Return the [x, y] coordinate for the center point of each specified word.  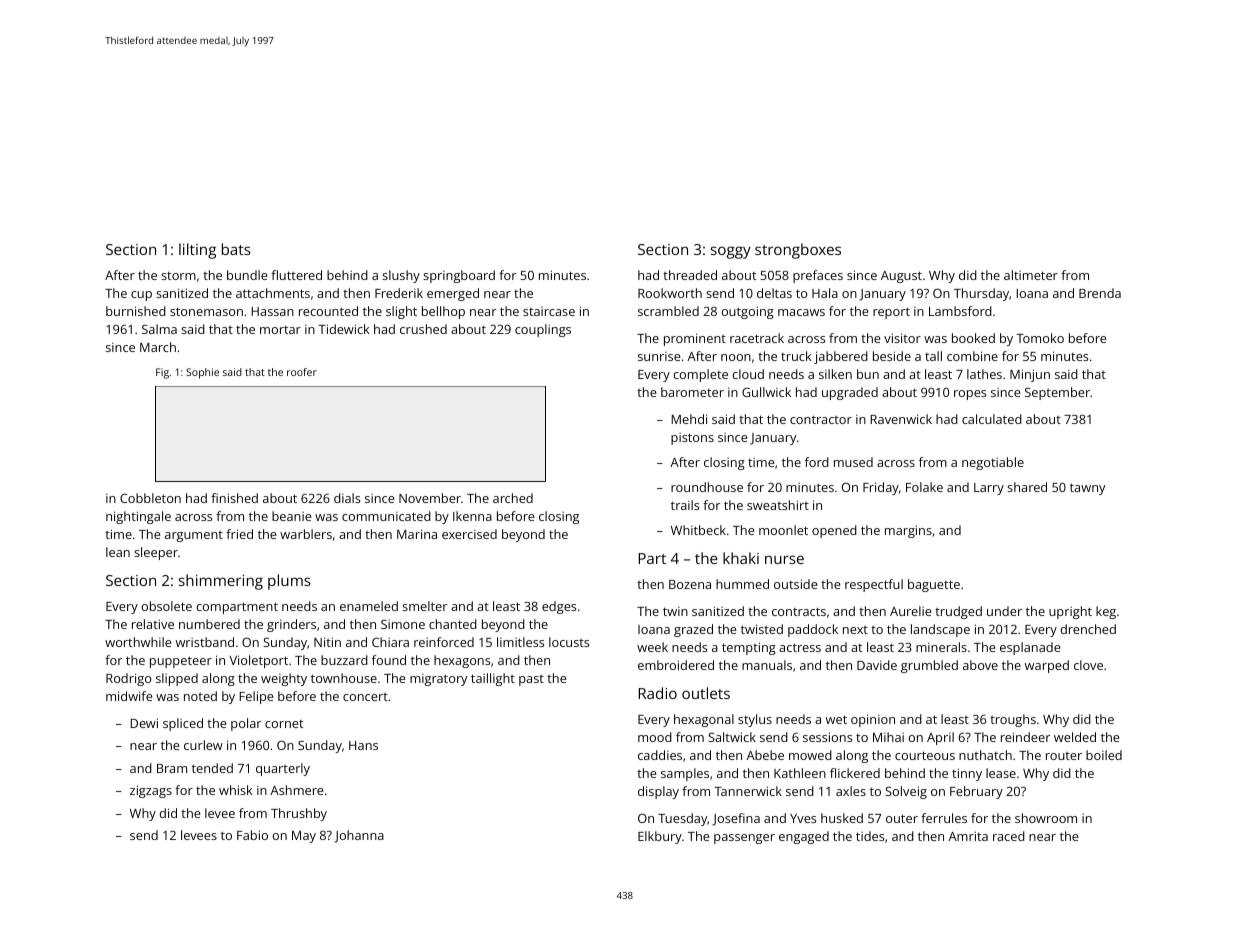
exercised [469, 534]
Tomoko [1040, 338]
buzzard [344, 660]
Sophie [202, 373]
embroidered [676, 665]
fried [239, 534]
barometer [692, 392]
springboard [459, 276]
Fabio [252, 835]
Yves [803, 818]
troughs [1013, 720]
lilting [197, 251]
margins [908, 531]
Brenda [1100, 293]
